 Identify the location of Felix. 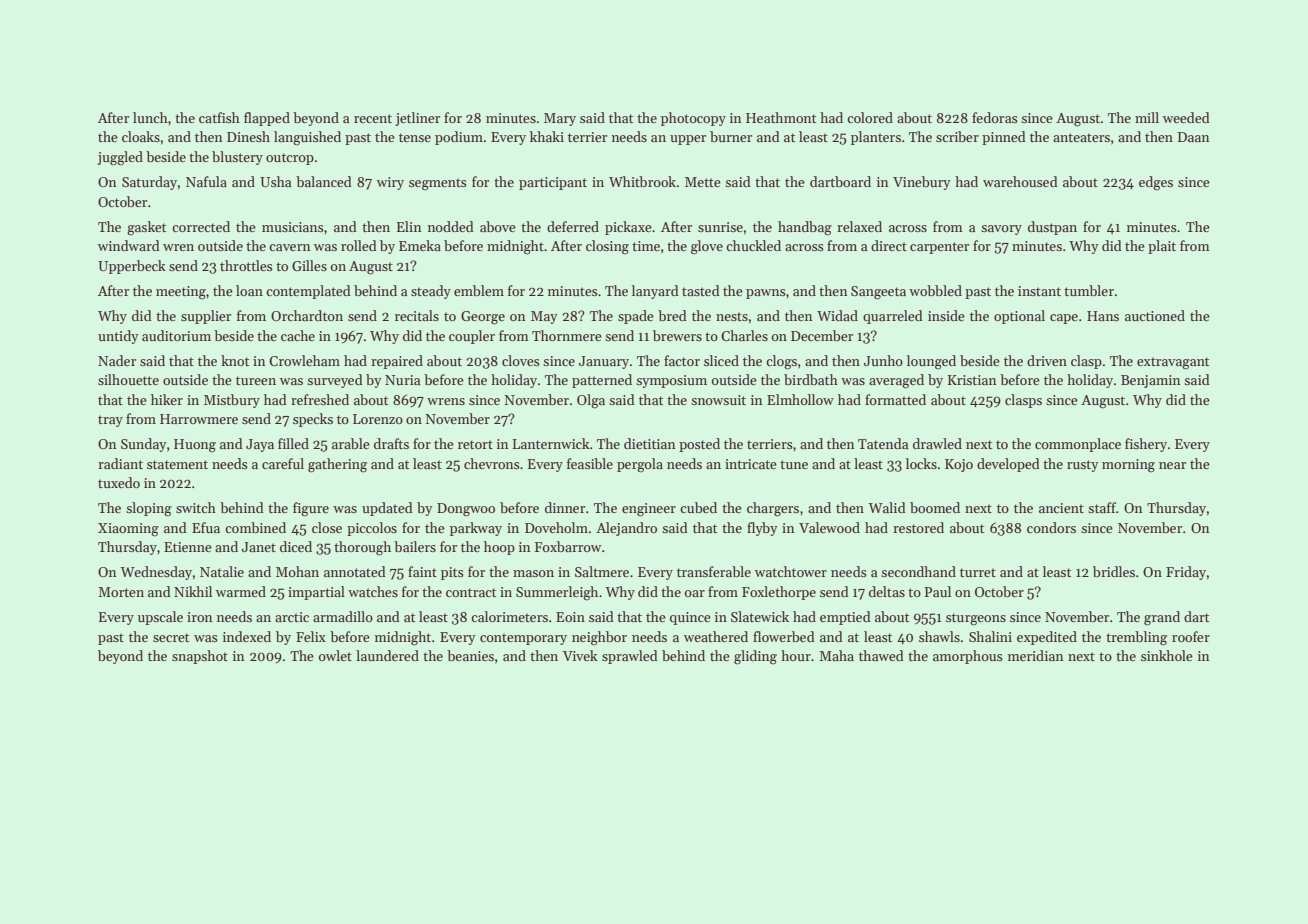
(311, 636).
